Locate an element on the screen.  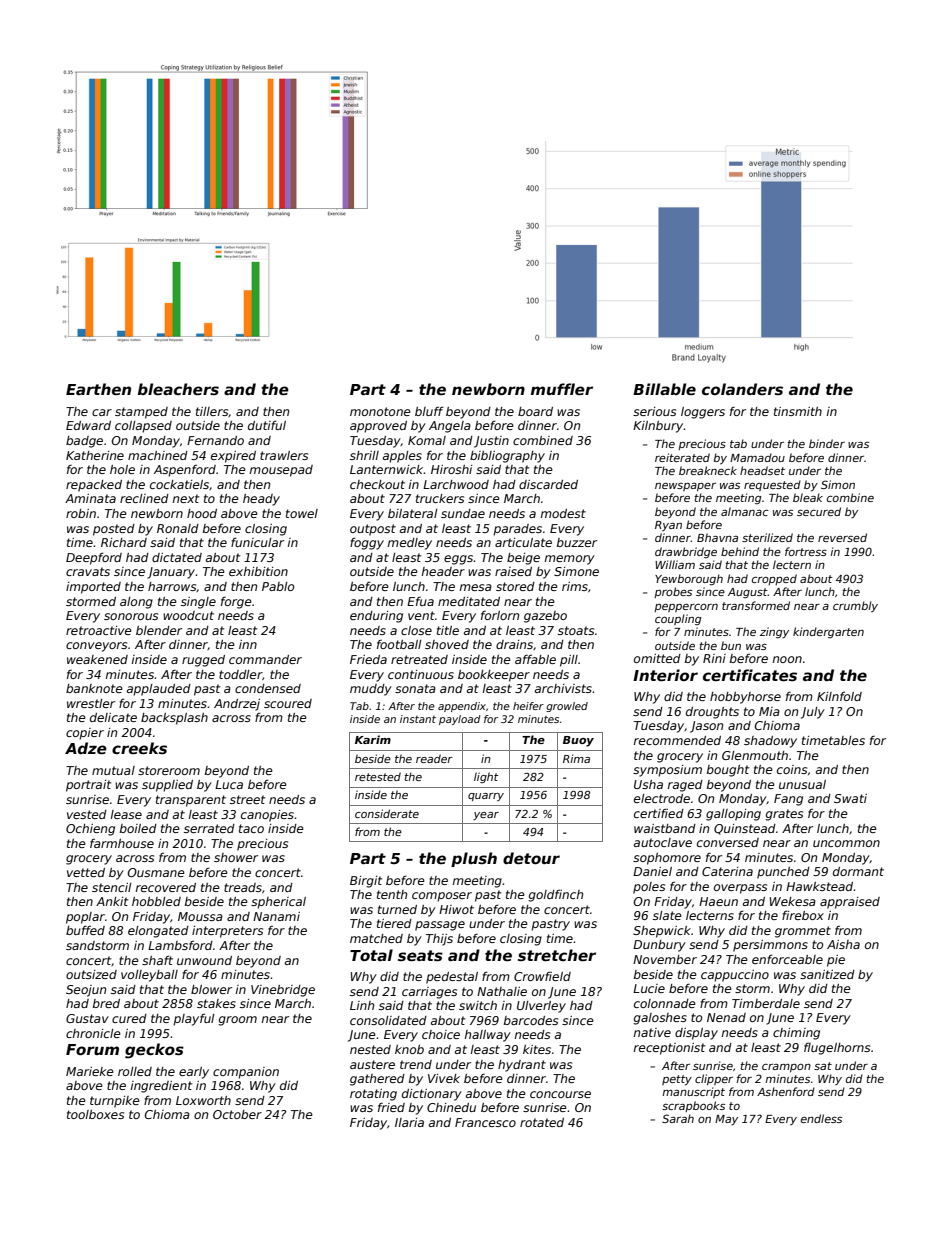
crampon is located at coordinates (786, 1068).
